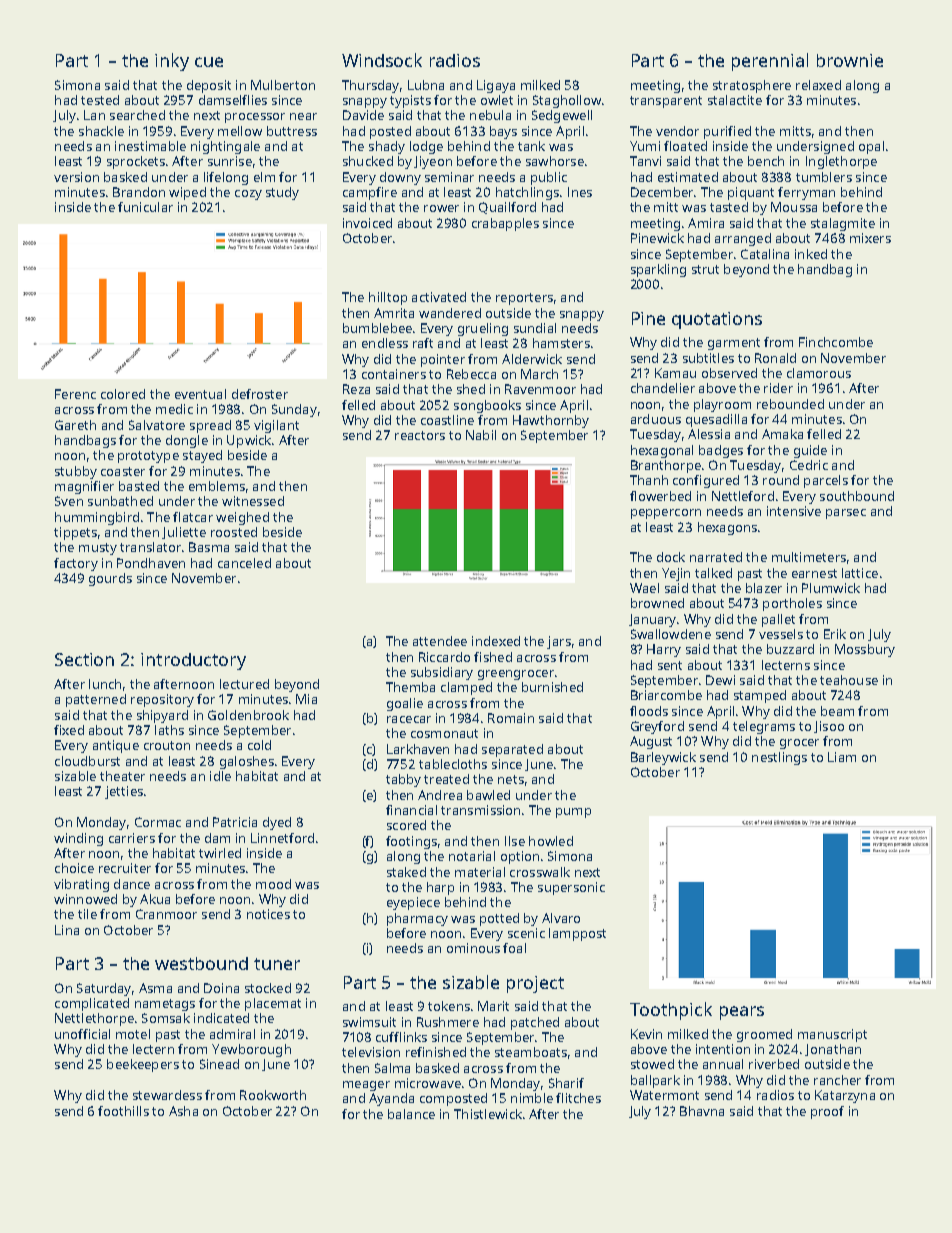 This screenshot has width=952, height=1233. I want to click on tested, so click(100, 100).
